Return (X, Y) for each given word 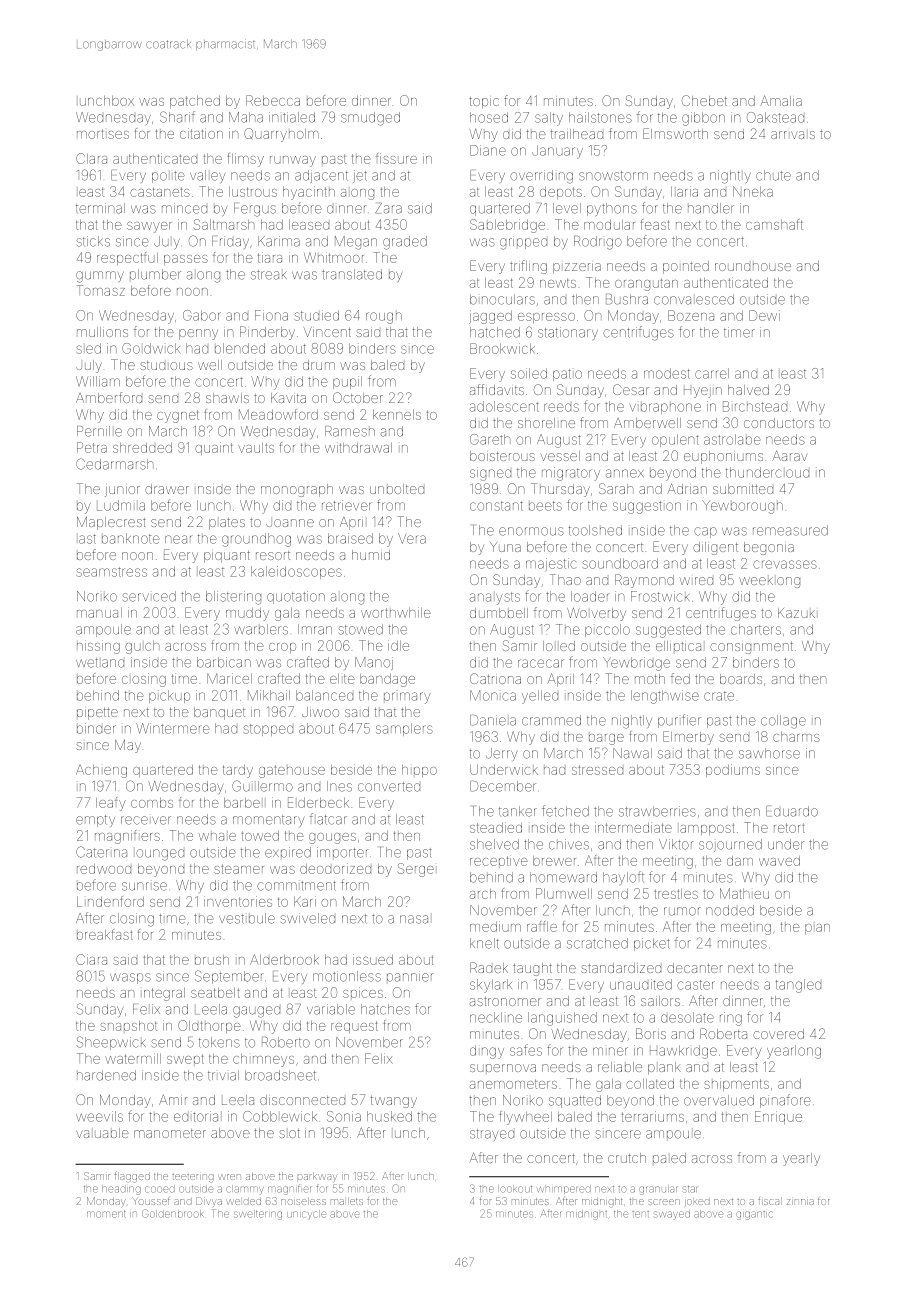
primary (407, 698)
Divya (209, 1202)
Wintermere (173, 728)
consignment (751, 648)
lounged (160, 855)
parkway (317, 1178)
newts (558, 283)
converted (389, 787)
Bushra (627, 299)
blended (240, 348)
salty (549, 119)
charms (796, 737)
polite (168, 177)
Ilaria (684, 191)
